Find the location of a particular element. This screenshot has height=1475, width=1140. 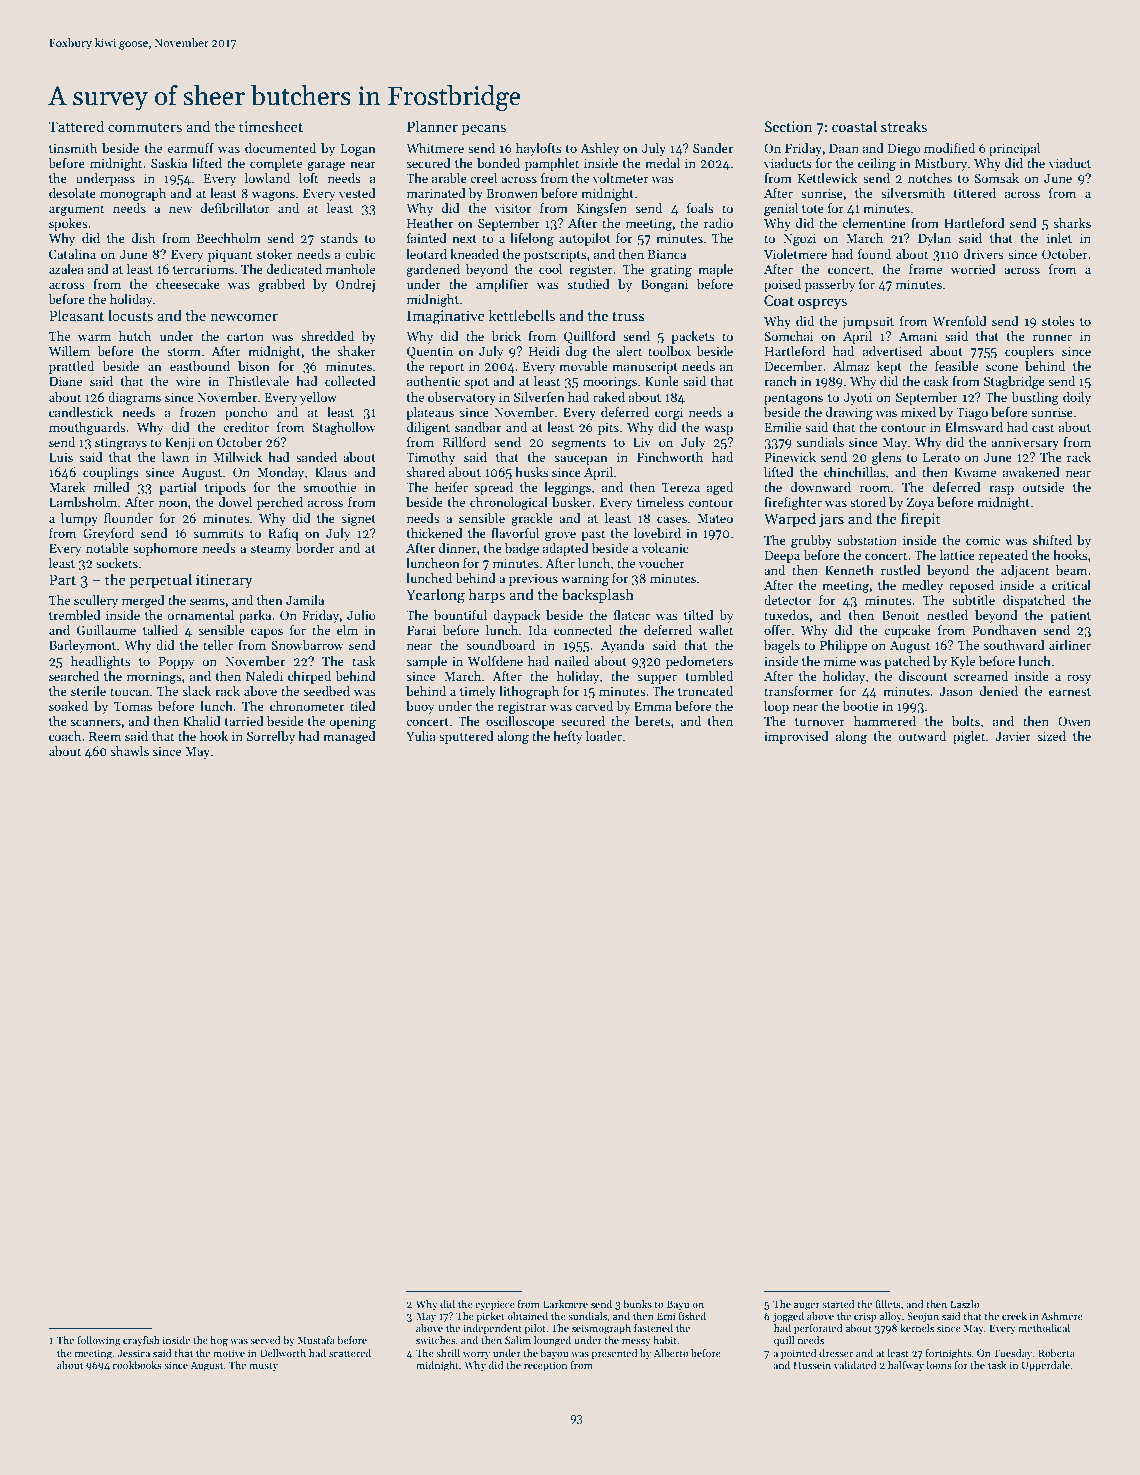

timeless is located at coordinates (660, 502).
